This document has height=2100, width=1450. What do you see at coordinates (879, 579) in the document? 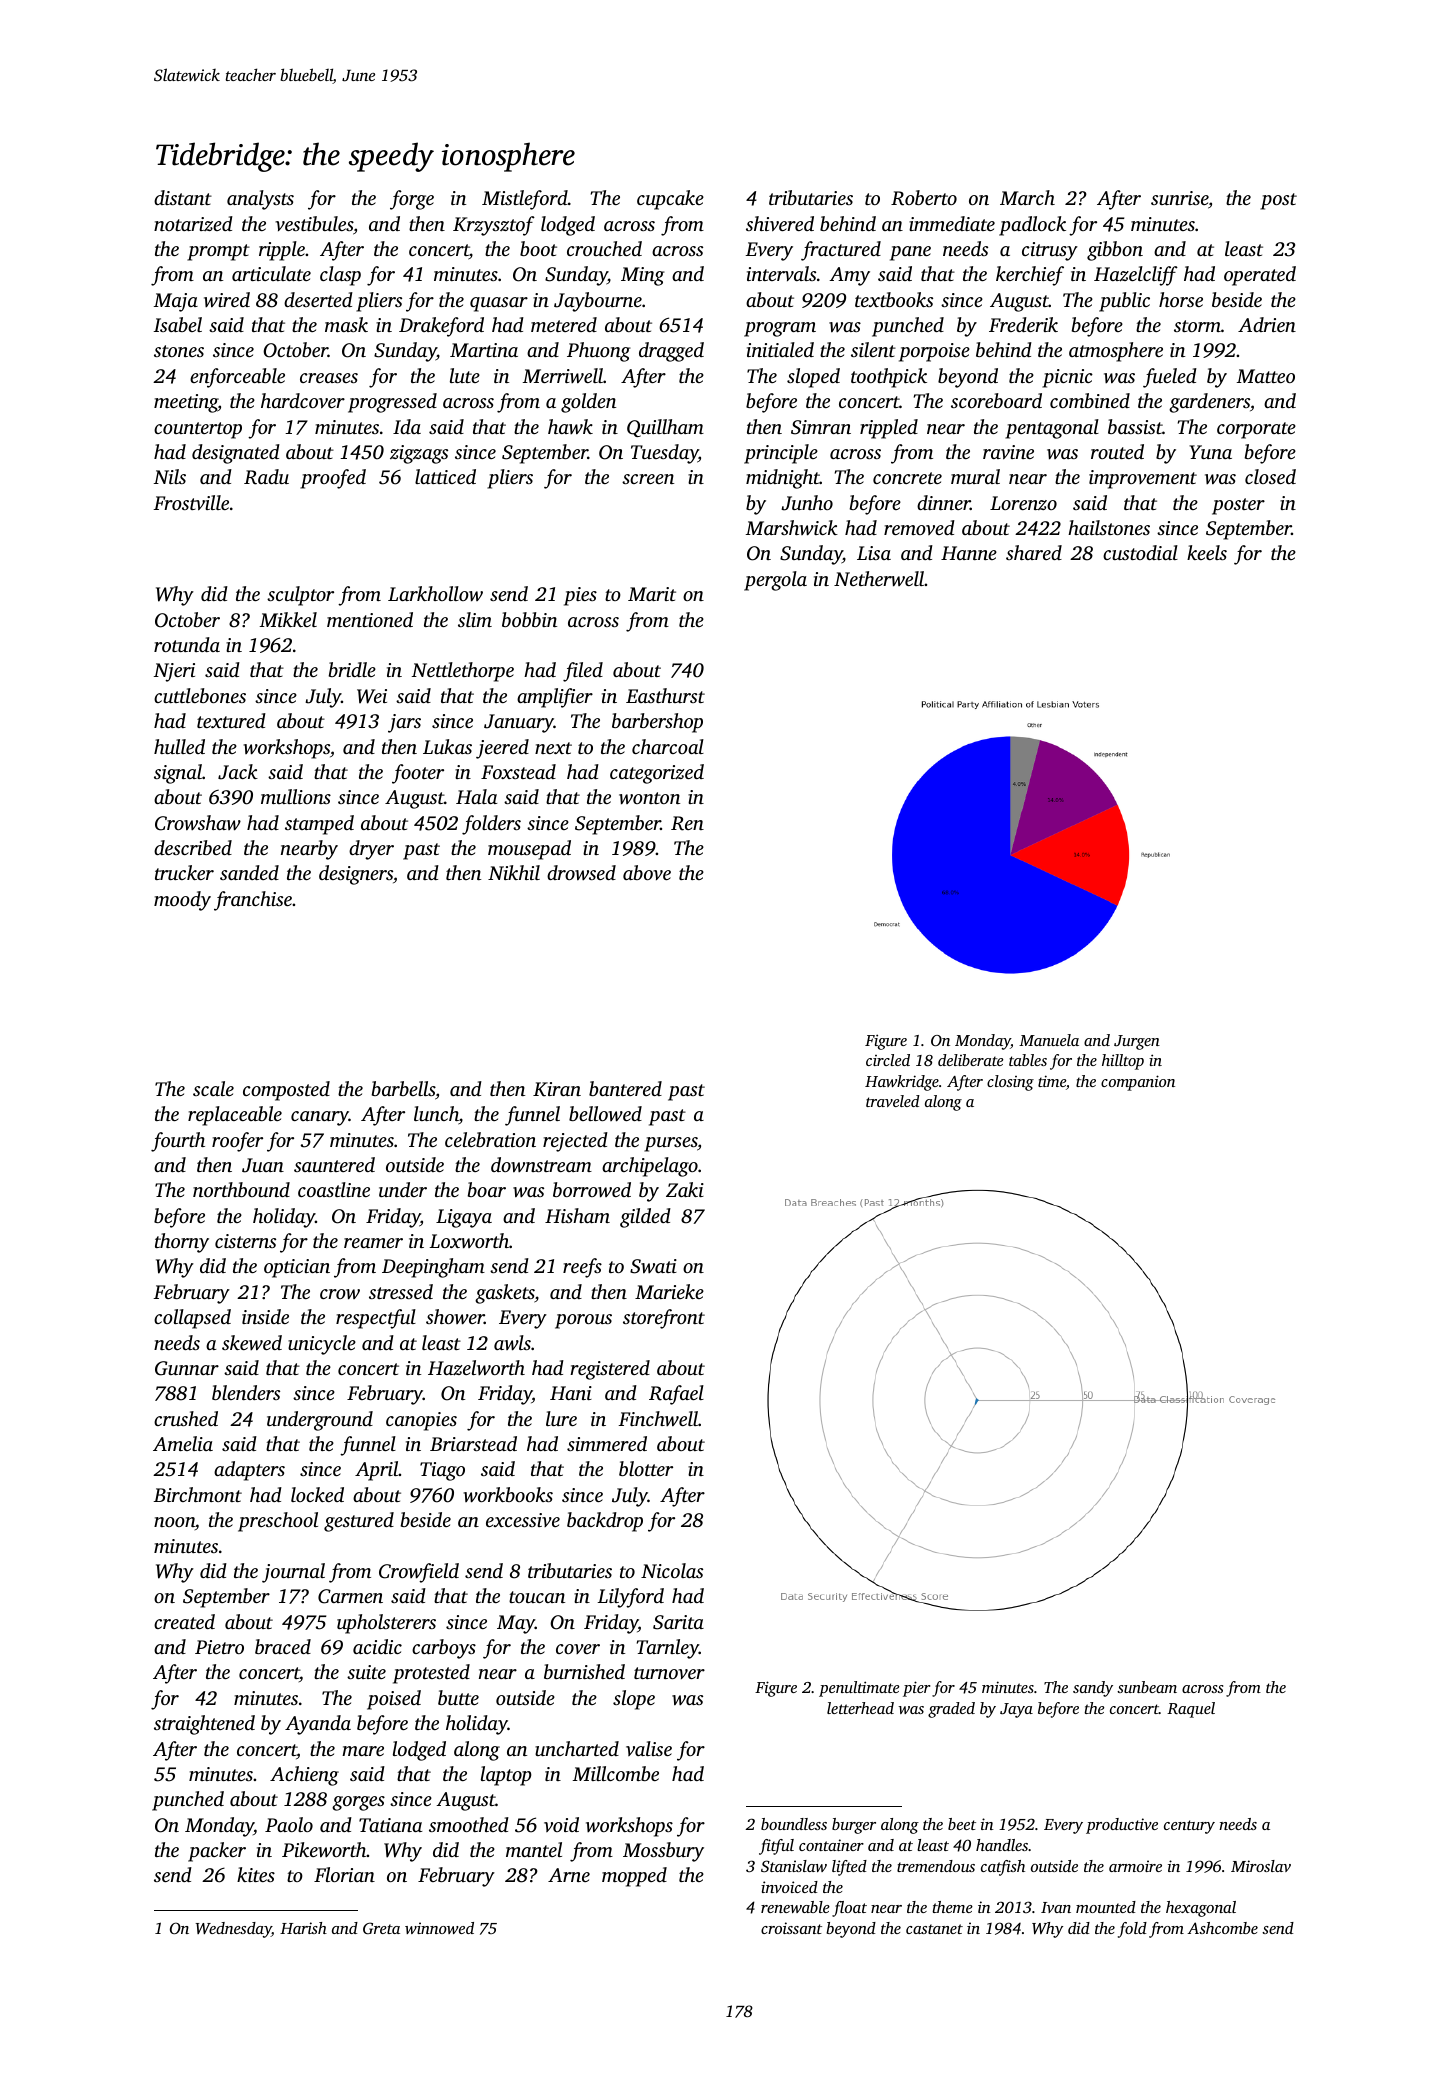
I see `Netherwell` at bounding box center [879, 579].
